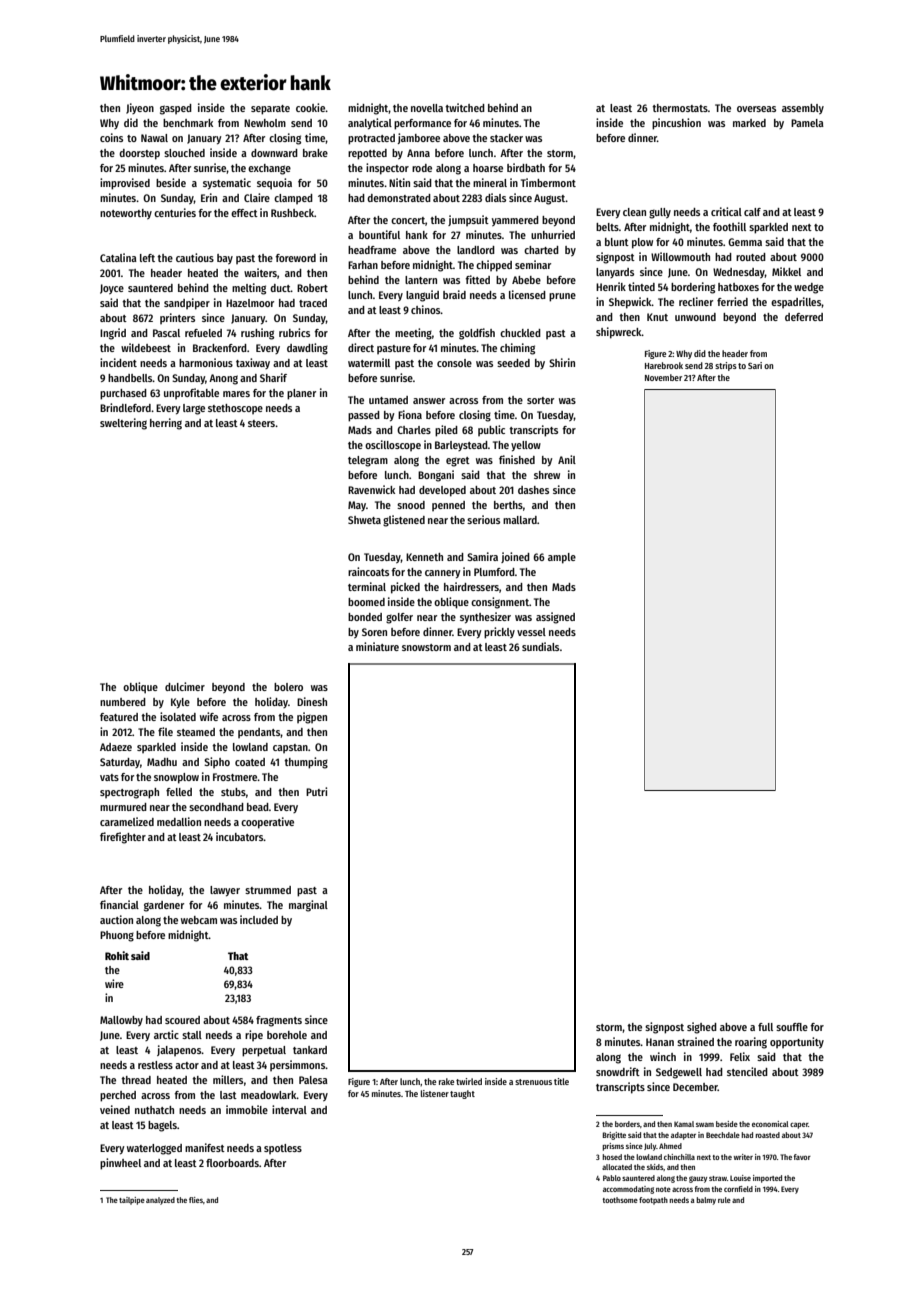  What do you see at coordinates (680, 256) in the screenshot?
I see `Willowmouth` at bounding box center [680, 256].
